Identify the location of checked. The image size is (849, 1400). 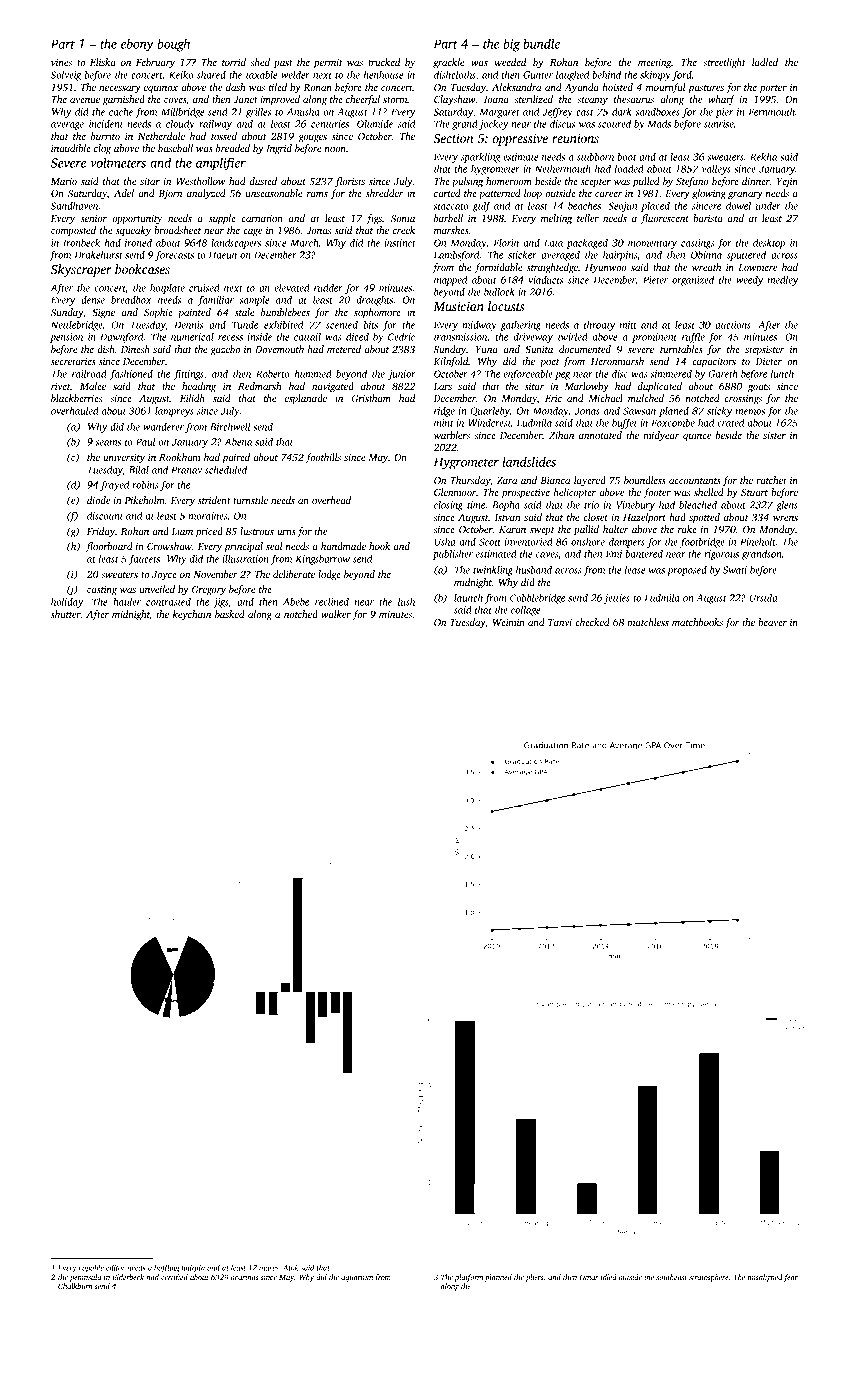
(592, 622).
